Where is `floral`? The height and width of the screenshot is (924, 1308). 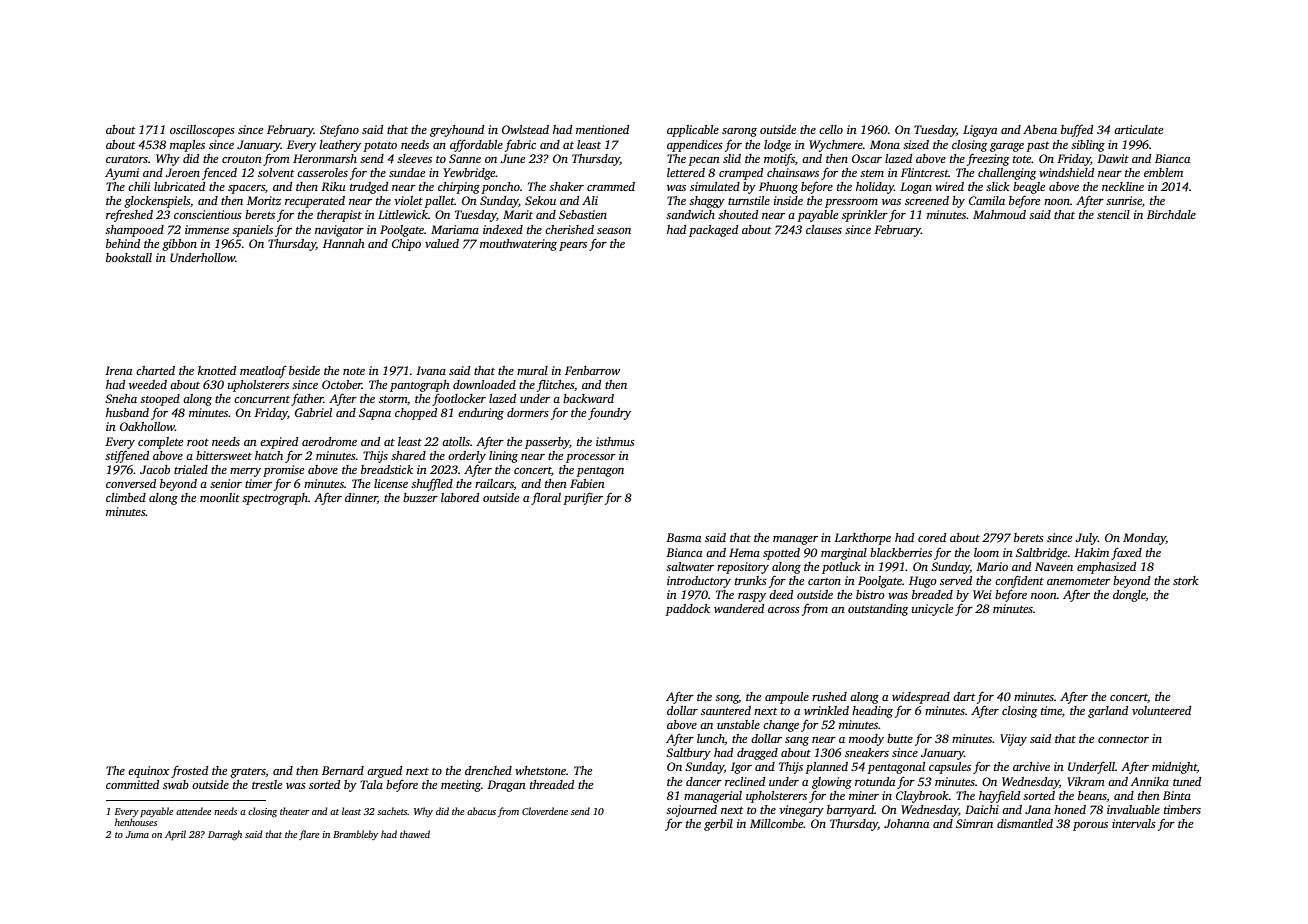 floral is located at coordinates (546, 498).
